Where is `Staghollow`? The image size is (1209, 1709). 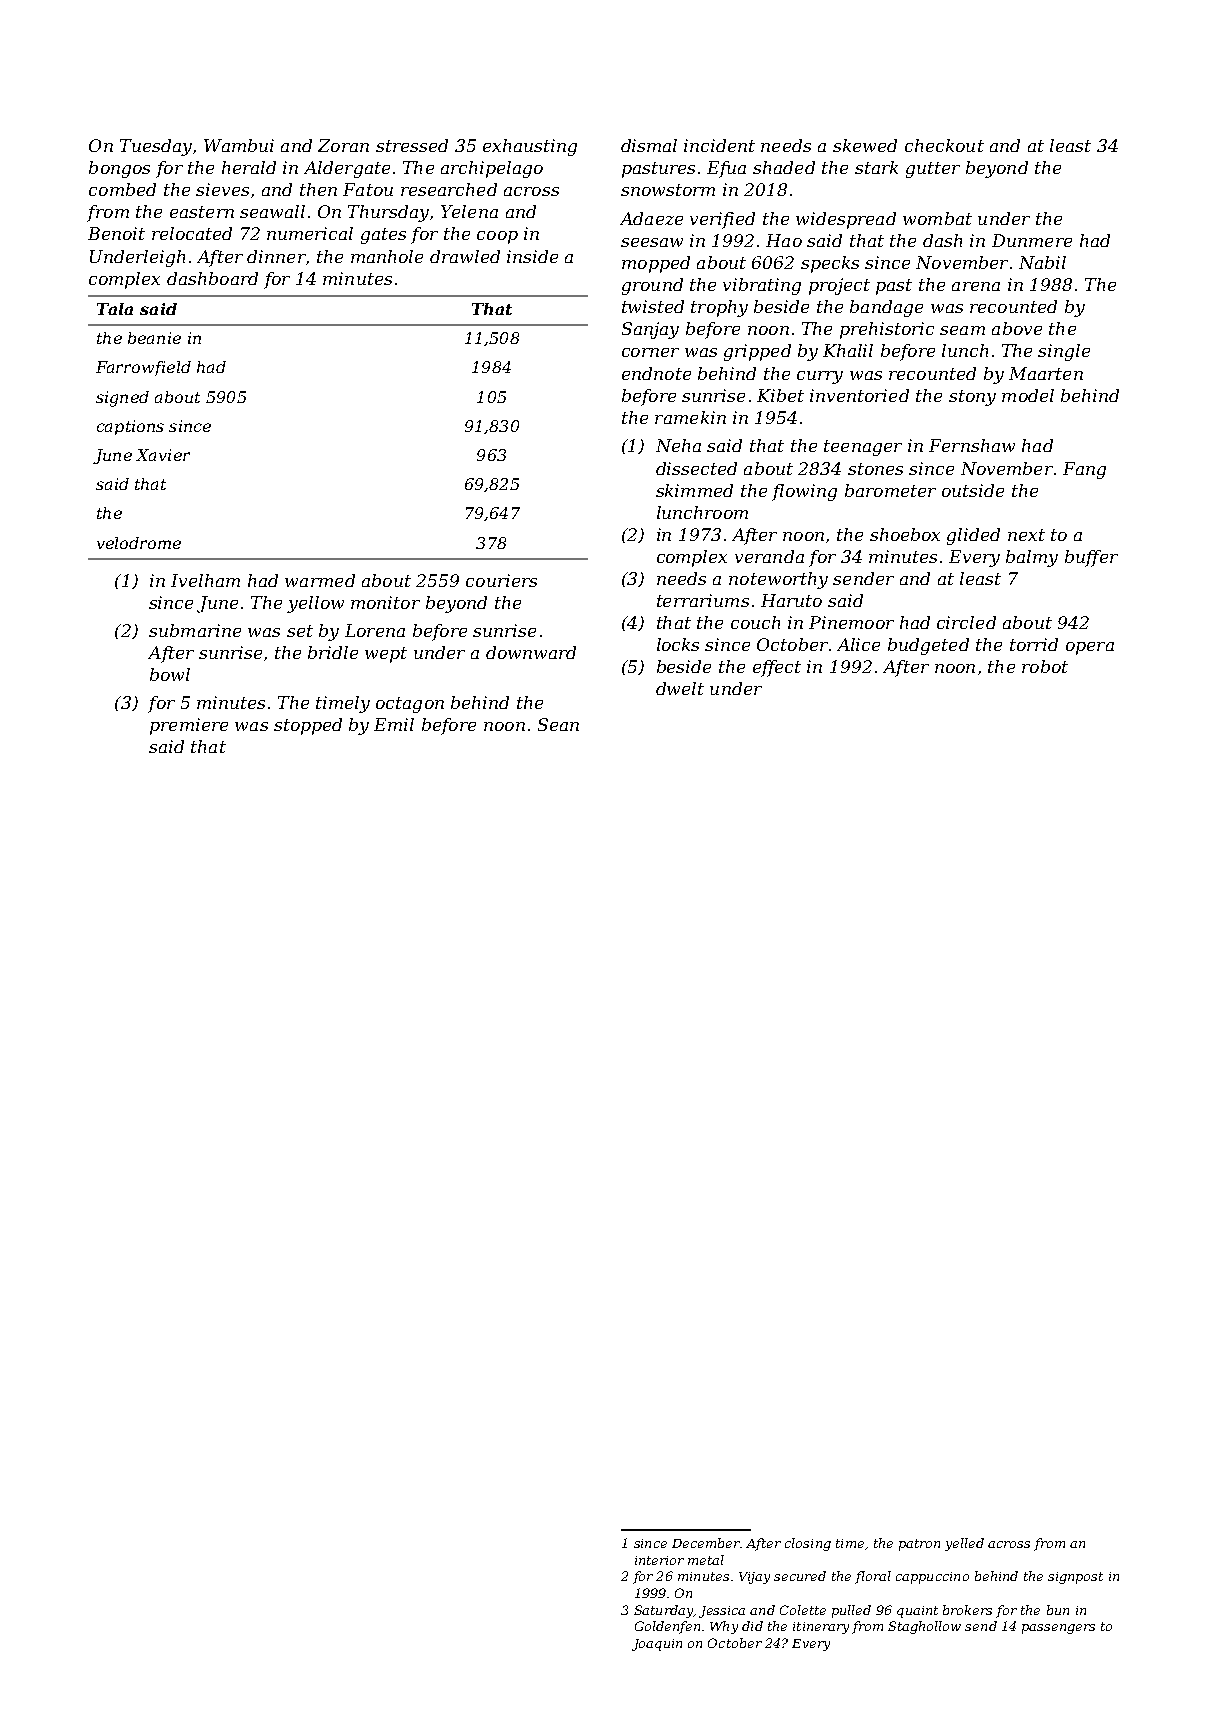
Staghollow is located at coordinates (924, 1627).
